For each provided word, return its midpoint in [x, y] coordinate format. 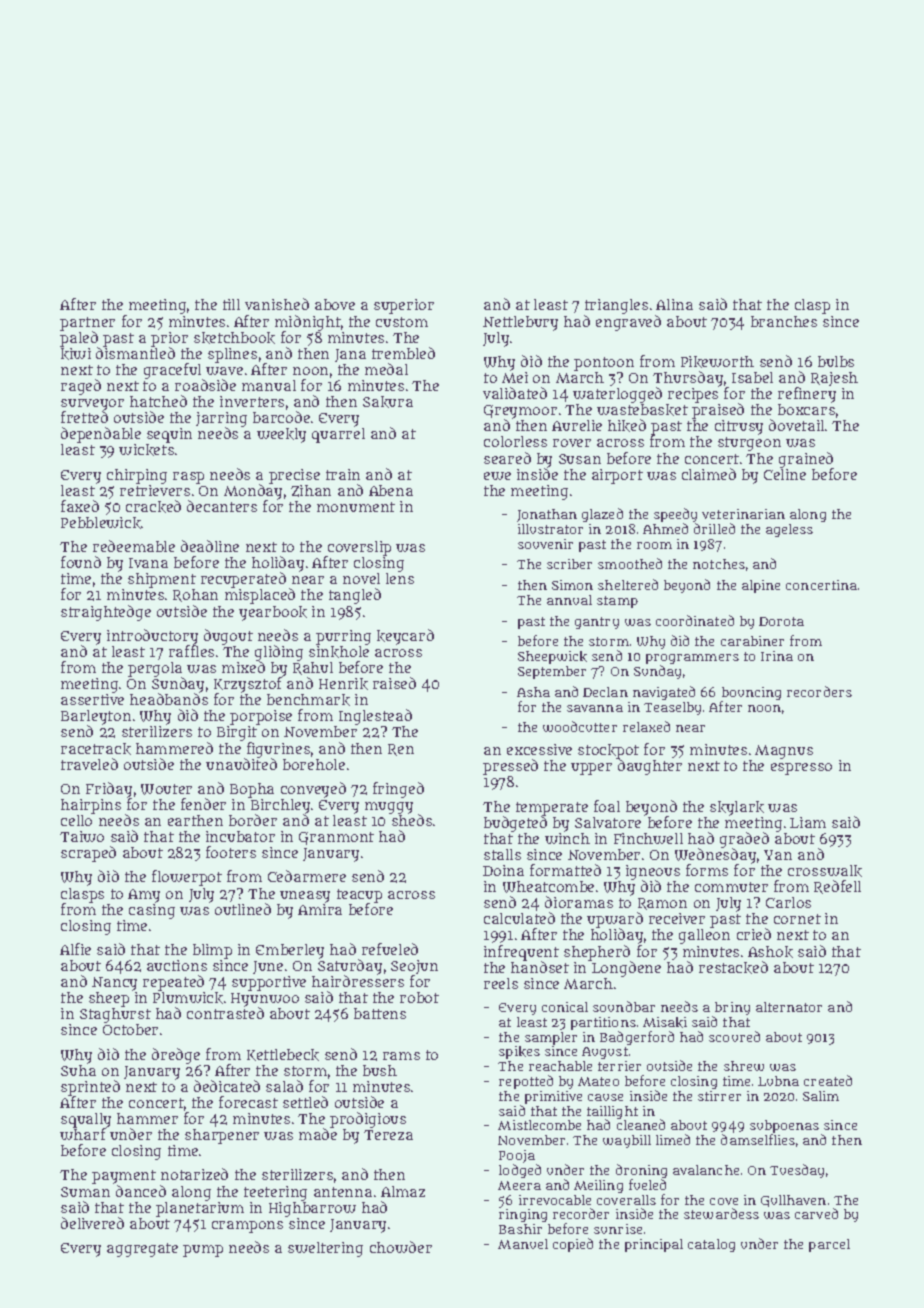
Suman [85, 1192]
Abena [391, 490]
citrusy [739, 427]
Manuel [523, 1244]
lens [400, 578]
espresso [801, 769]
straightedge [106, 613]
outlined [243, 909]
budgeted [515, 824]
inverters [252, 401]
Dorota [781, 621]
